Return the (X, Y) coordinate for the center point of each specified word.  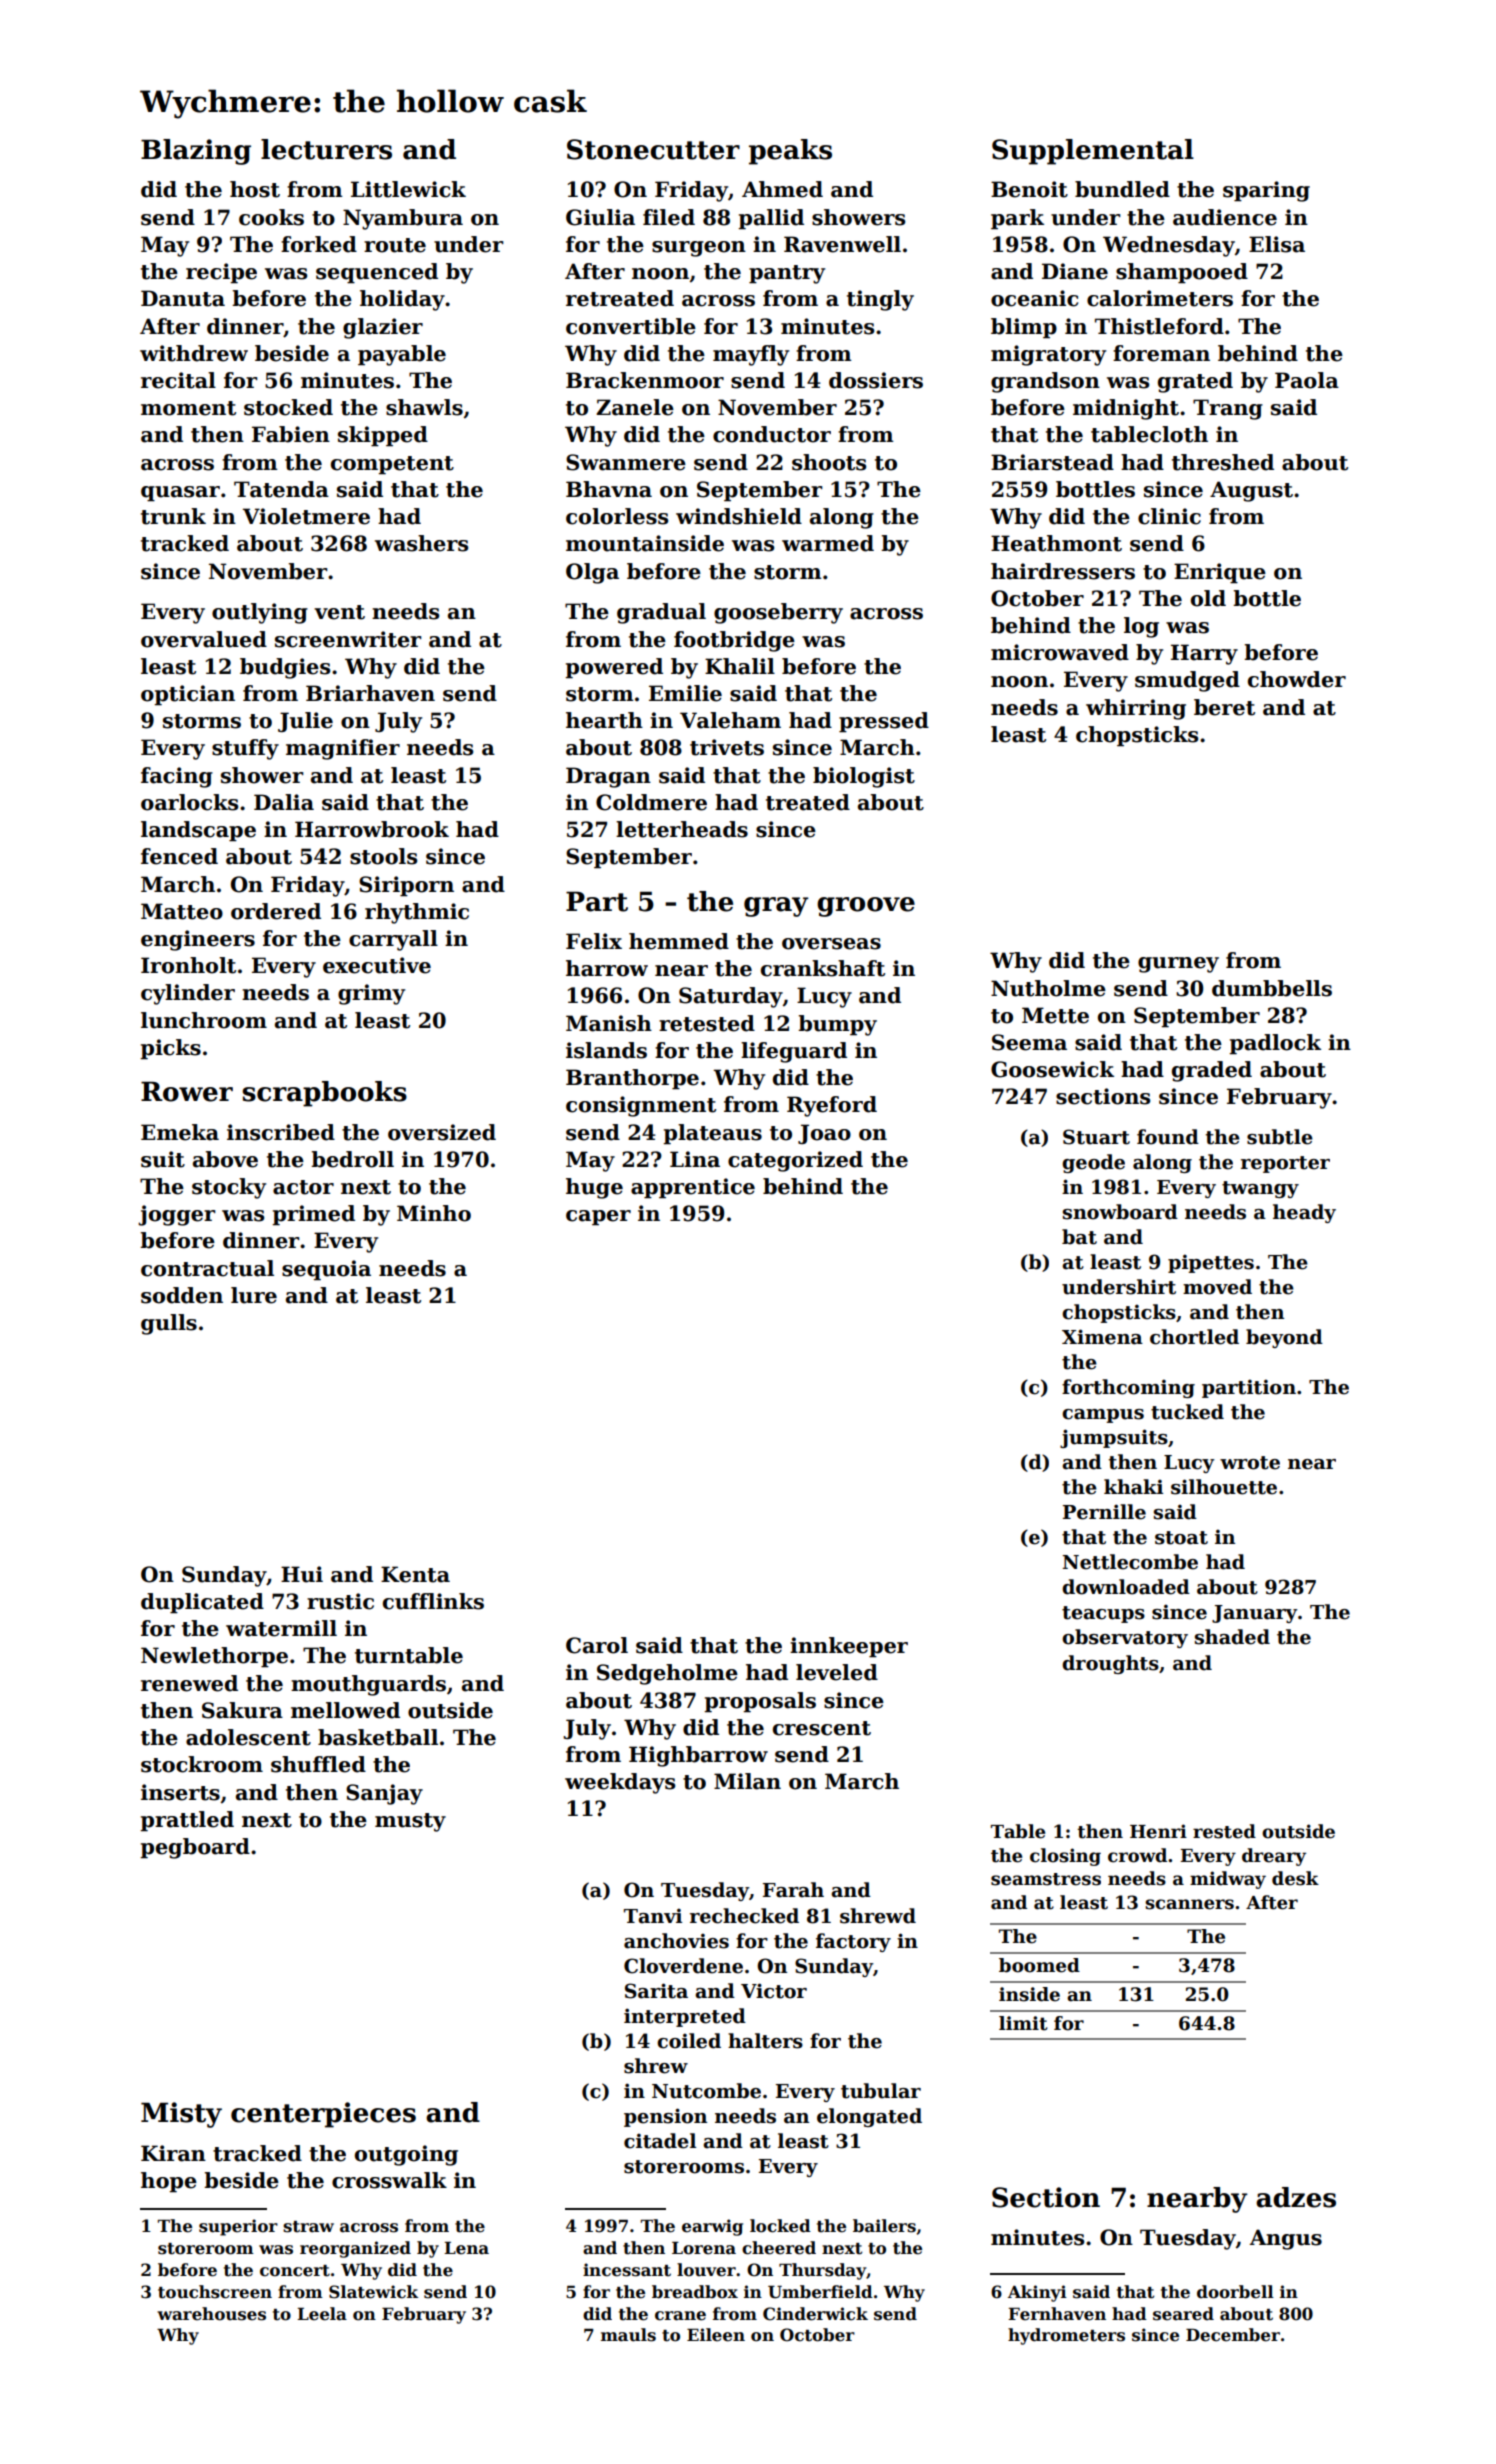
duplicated (202, 1603)
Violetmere (306, 516)
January (1255, 1614)
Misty (181, 2115)
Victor (774, 1991)
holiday (402, 300)
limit (1023, 2023)
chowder (1297, 679)
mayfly (751, 355)
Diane (1075, 271)
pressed (884, 722)
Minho (434, 1213)
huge (594, 1188)
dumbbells (1272, 988)
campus (1103, 1416)
